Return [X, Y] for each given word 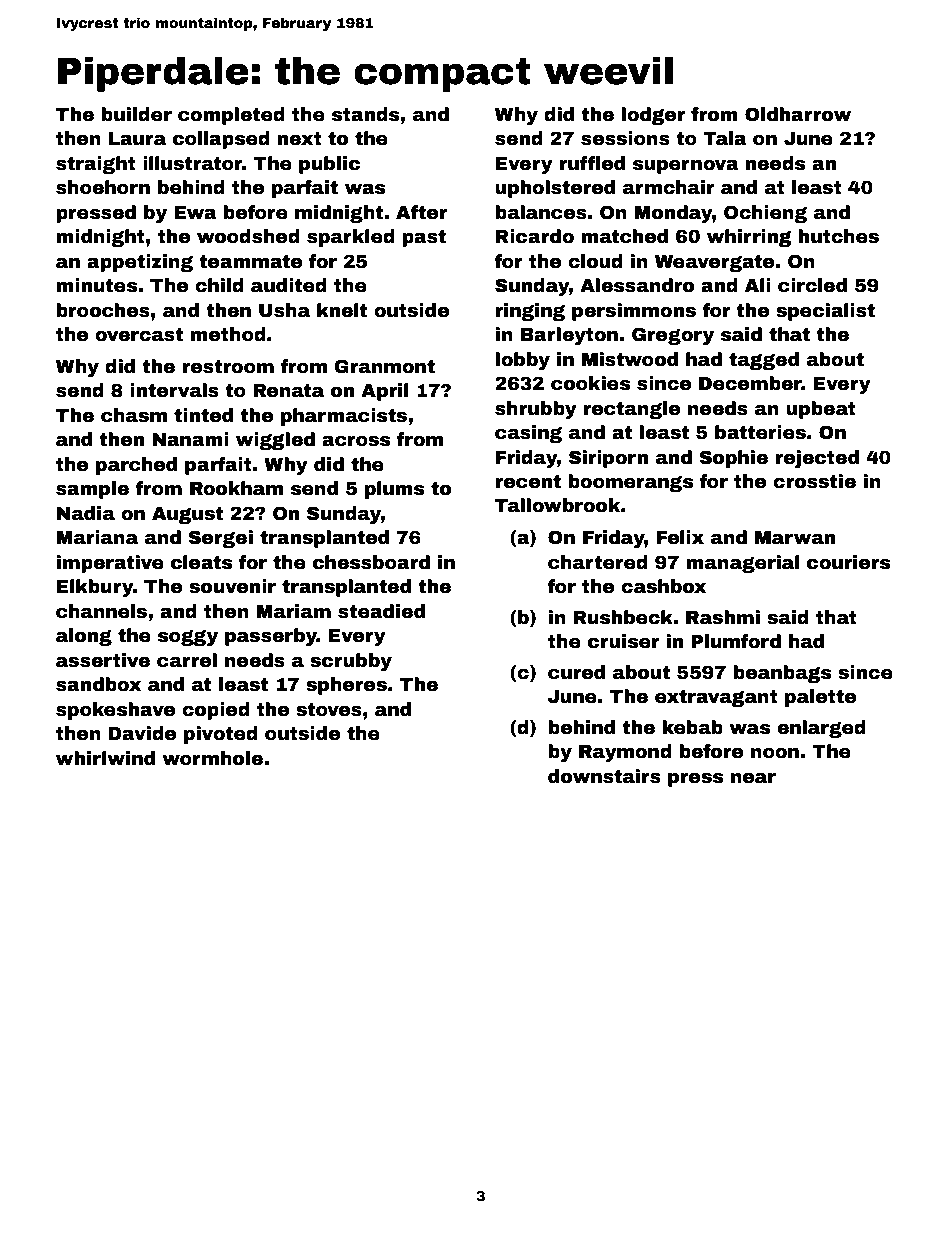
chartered [598, 562]
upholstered [555, 189]
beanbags [782, 674]
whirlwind [105, 758]
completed [231, 116]
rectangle [631, 410]
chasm [134, 415]
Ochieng [765, 214]
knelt [342, 310]
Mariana [97, 537]
